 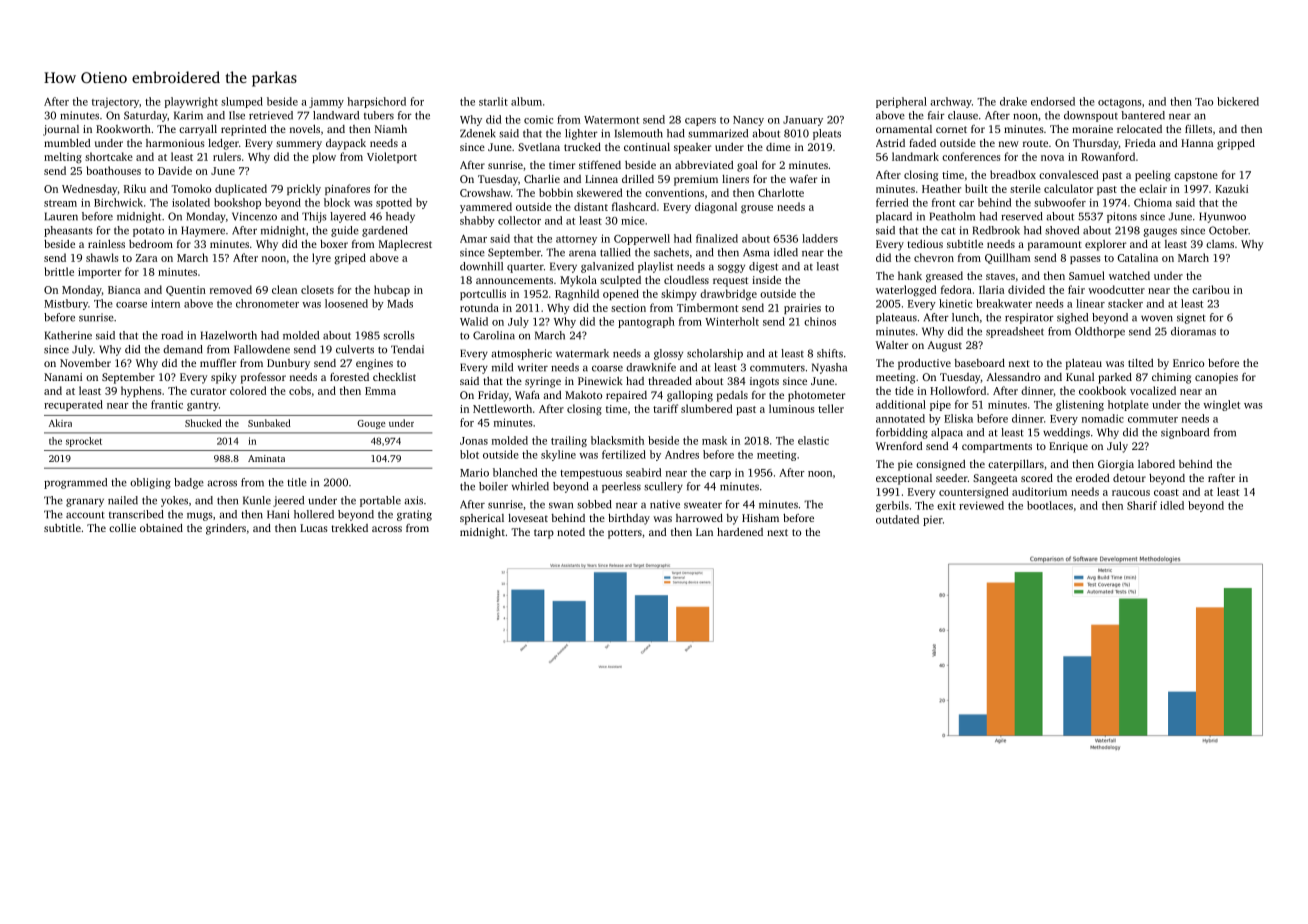 I want to click on consigned, so click(x=941, y=465).
